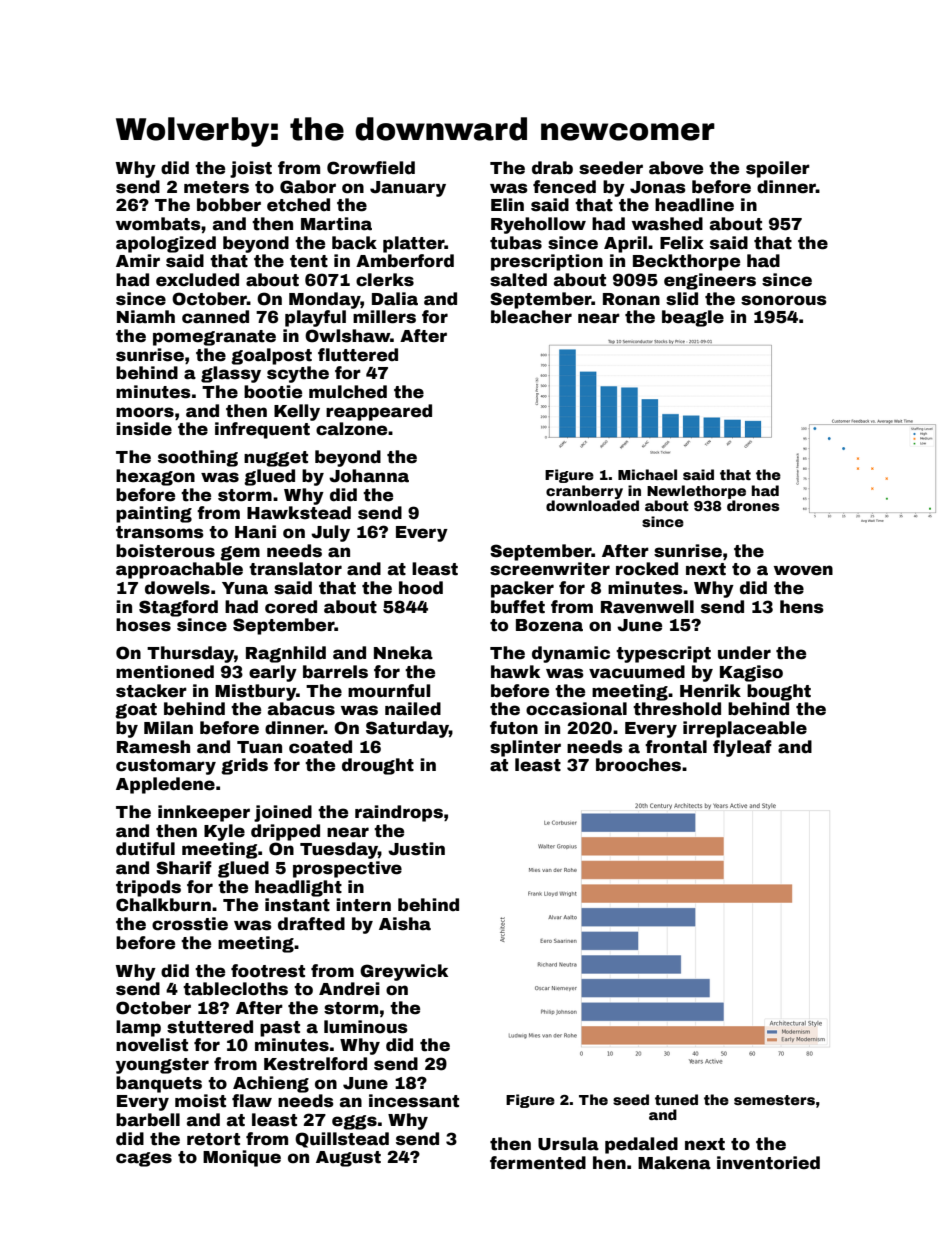  Describe the element at coordinates (371, 168) in the screenshot. I see `Crowfield` at that location.
